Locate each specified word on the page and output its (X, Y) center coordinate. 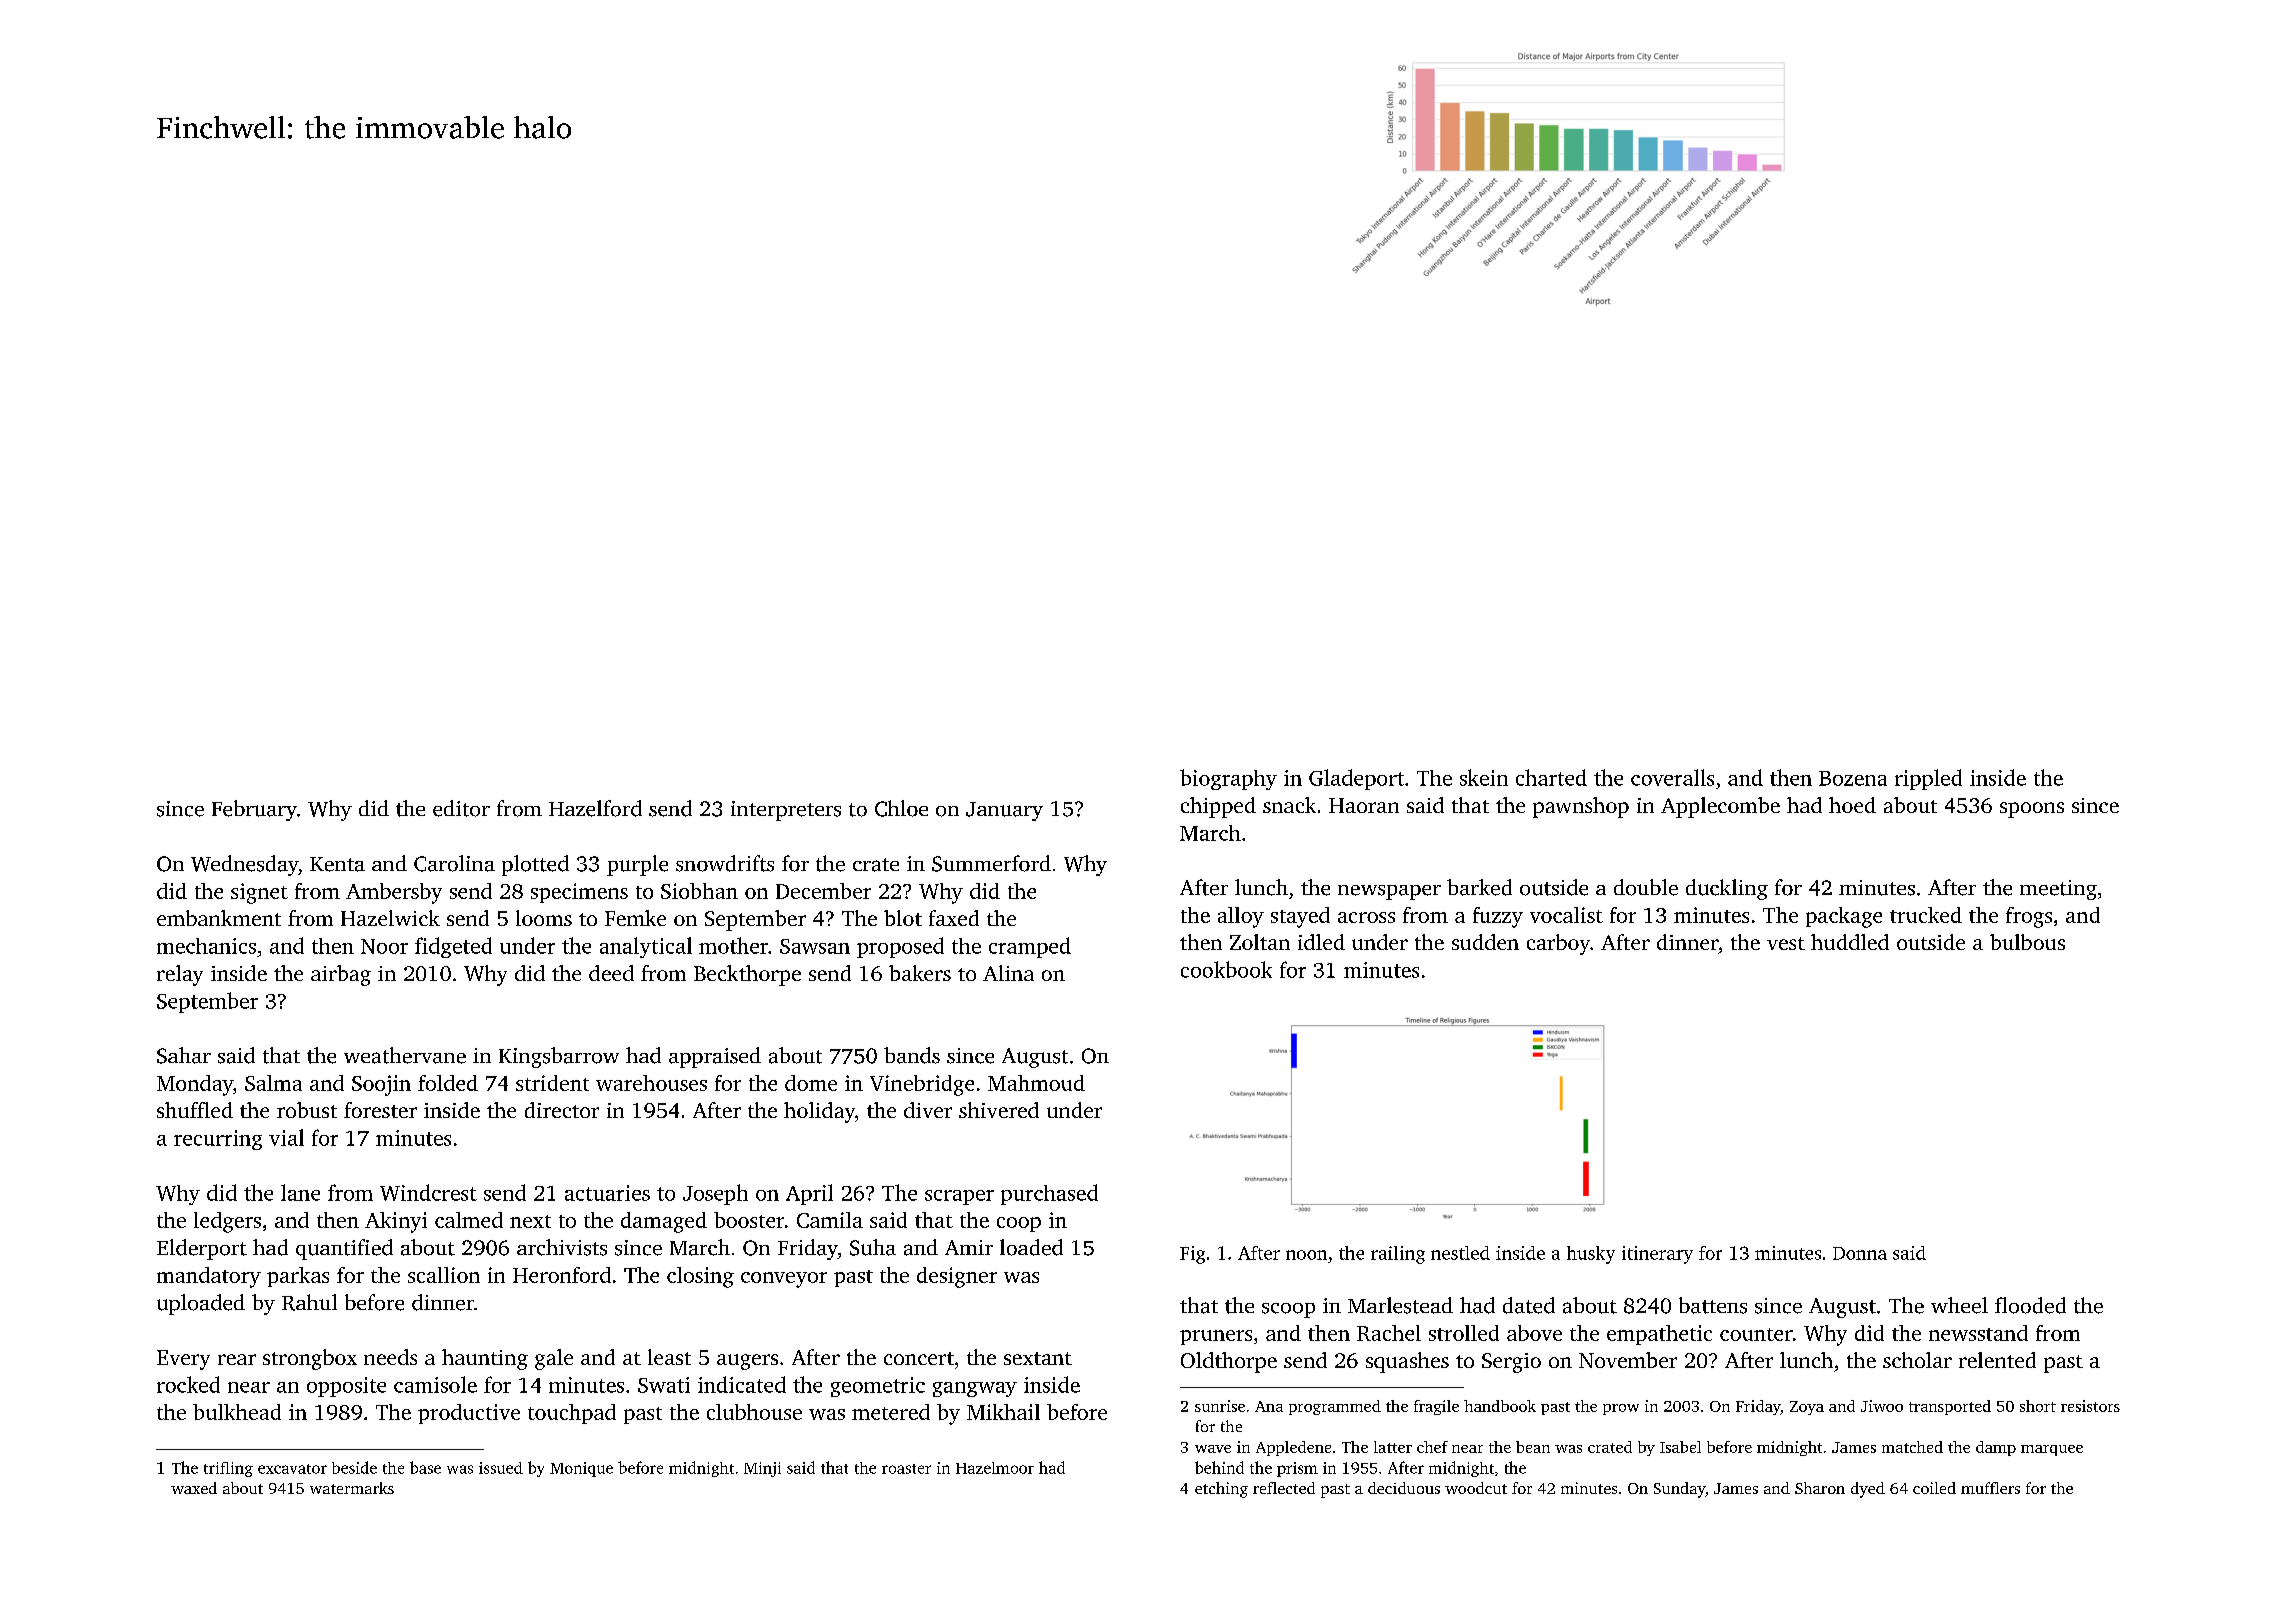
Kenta (337, 864)
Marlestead (1400, 1305)
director (562, 1110)
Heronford (562, 1275)
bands (912, 1055)
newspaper (1389, 892)
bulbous (2027, 942)
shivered (999, 1110)
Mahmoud (1036, 1083)
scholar (1917, 1360)
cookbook (1226, 969)
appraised (715, 1057)
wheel (1959, 1305)
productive (469, 1414)
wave (1213, 1449)
